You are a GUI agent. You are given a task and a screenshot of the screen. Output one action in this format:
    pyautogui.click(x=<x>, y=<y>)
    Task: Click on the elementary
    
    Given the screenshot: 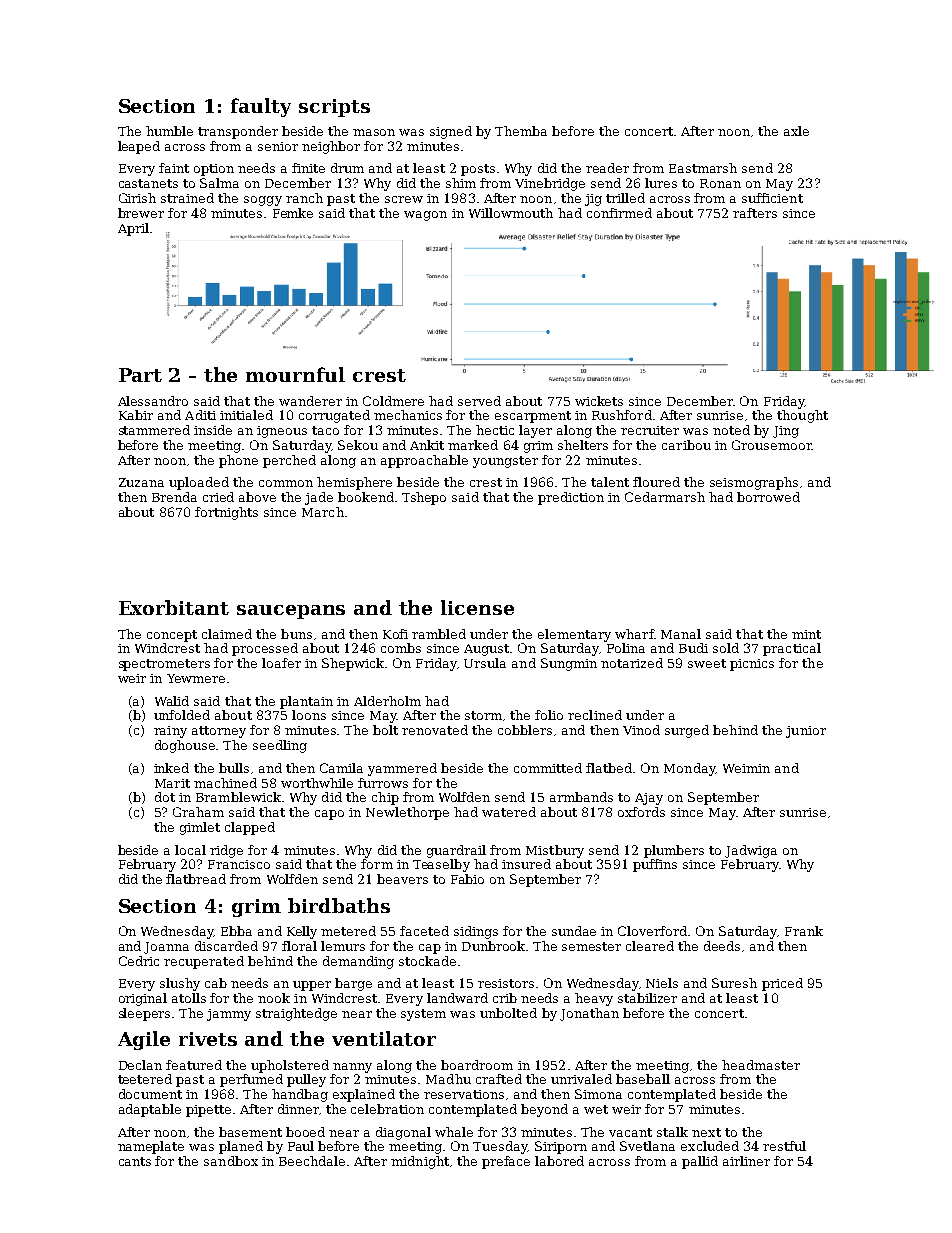 What is the action you would take?
    pyautogui.click(x=574, y=635)
